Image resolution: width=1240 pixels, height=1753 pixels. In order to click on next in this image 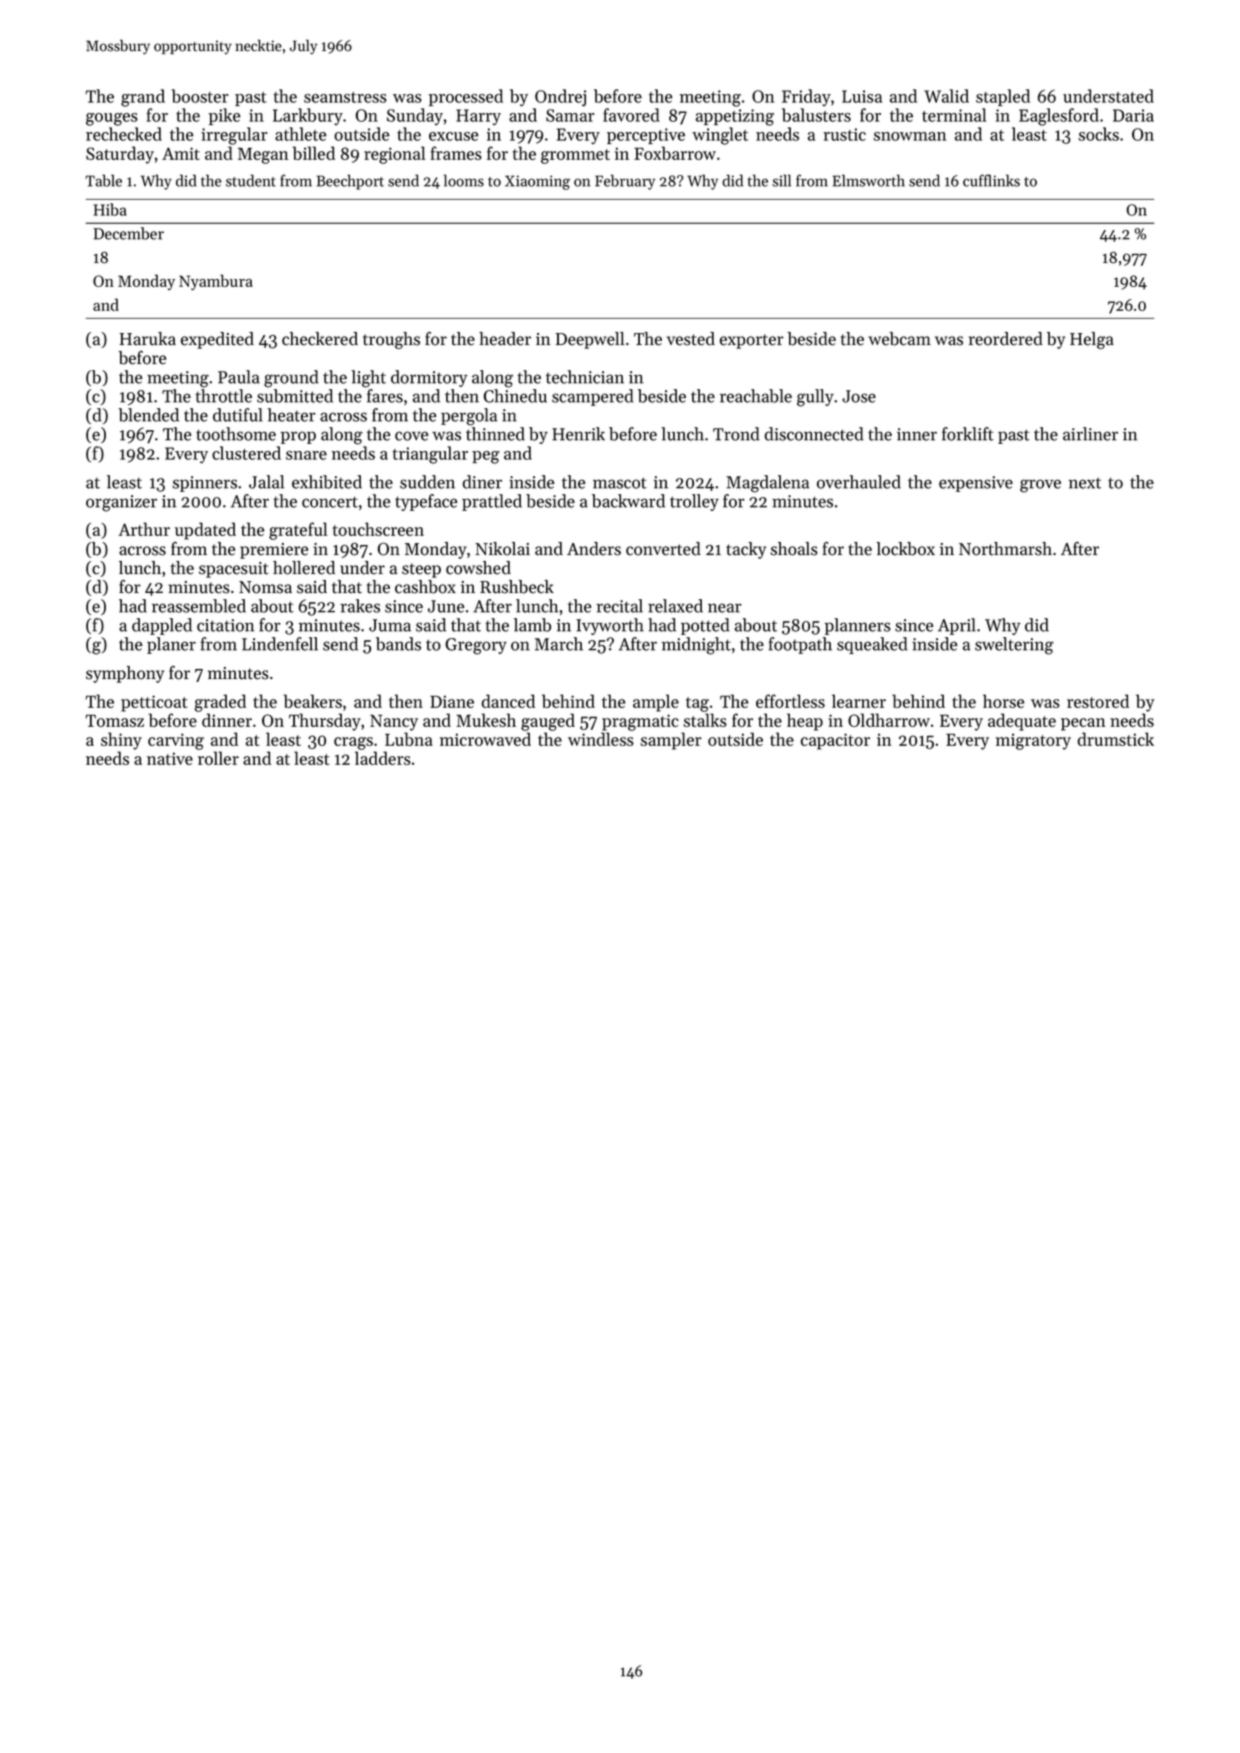, I will do `click(1085, 483)`.
